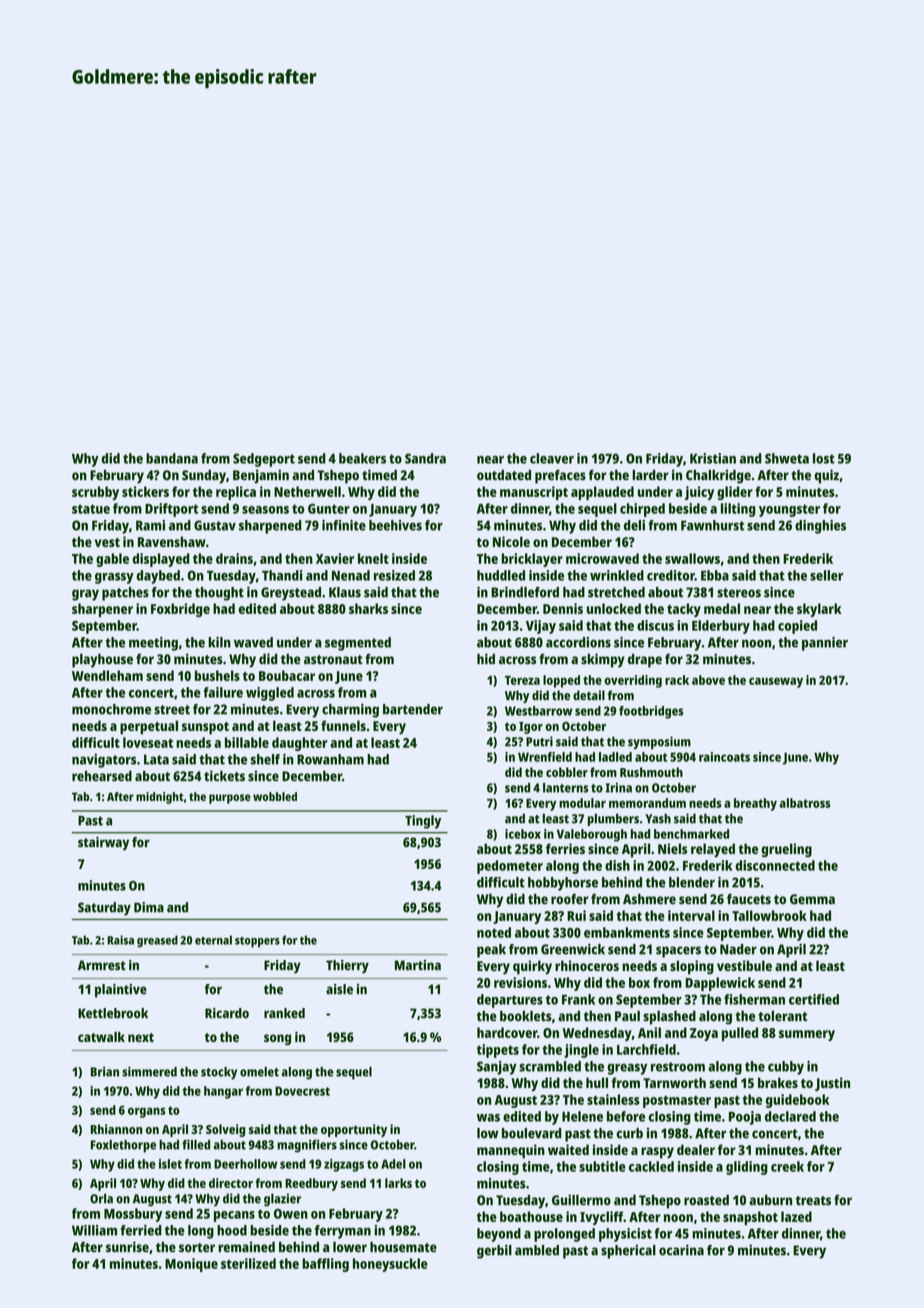 The height and width of the page is (1308, 924). I want to click on bartender, so click(413, 709).
